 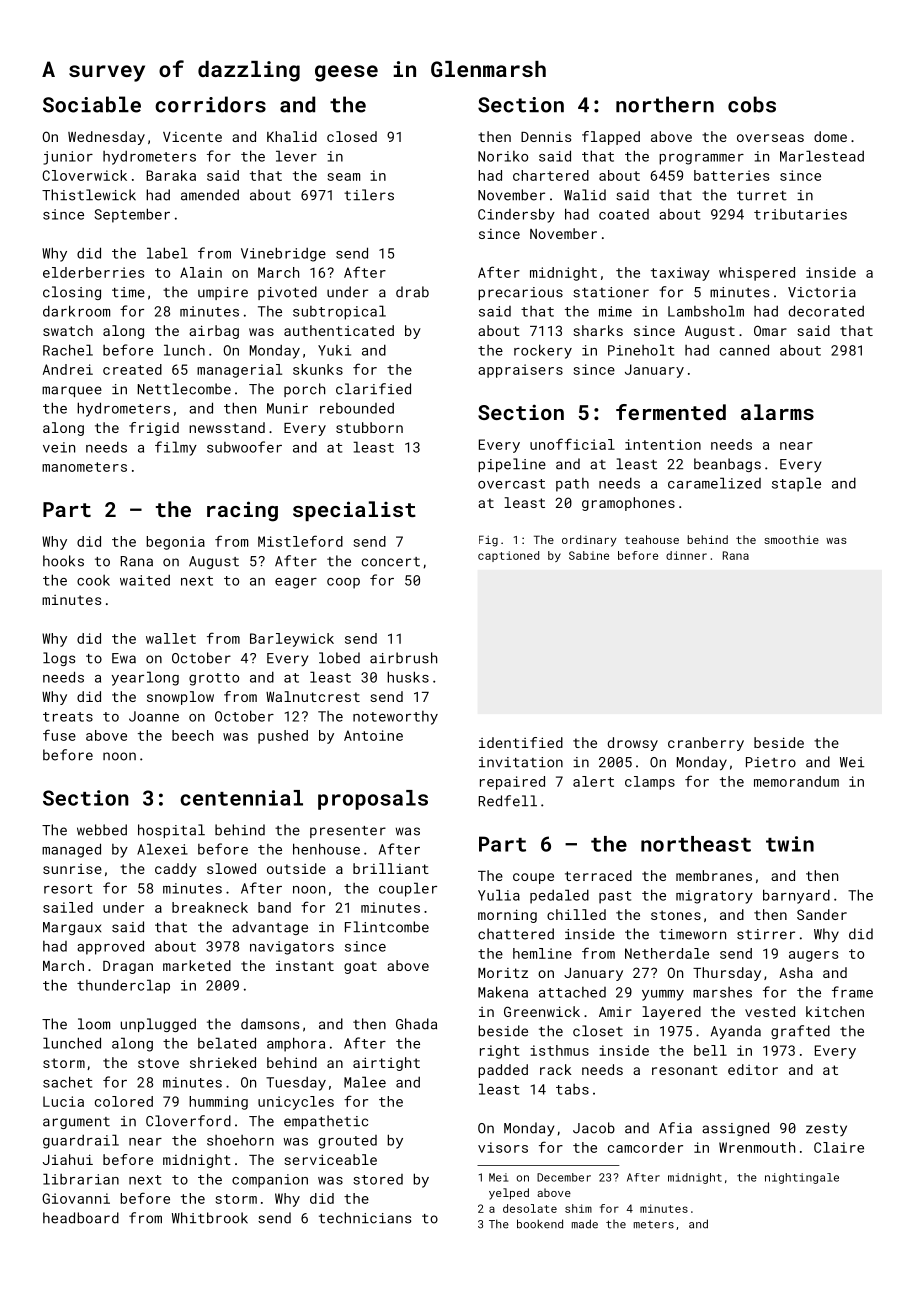 I want to click on stubborn, so click(x=369, y=427).
